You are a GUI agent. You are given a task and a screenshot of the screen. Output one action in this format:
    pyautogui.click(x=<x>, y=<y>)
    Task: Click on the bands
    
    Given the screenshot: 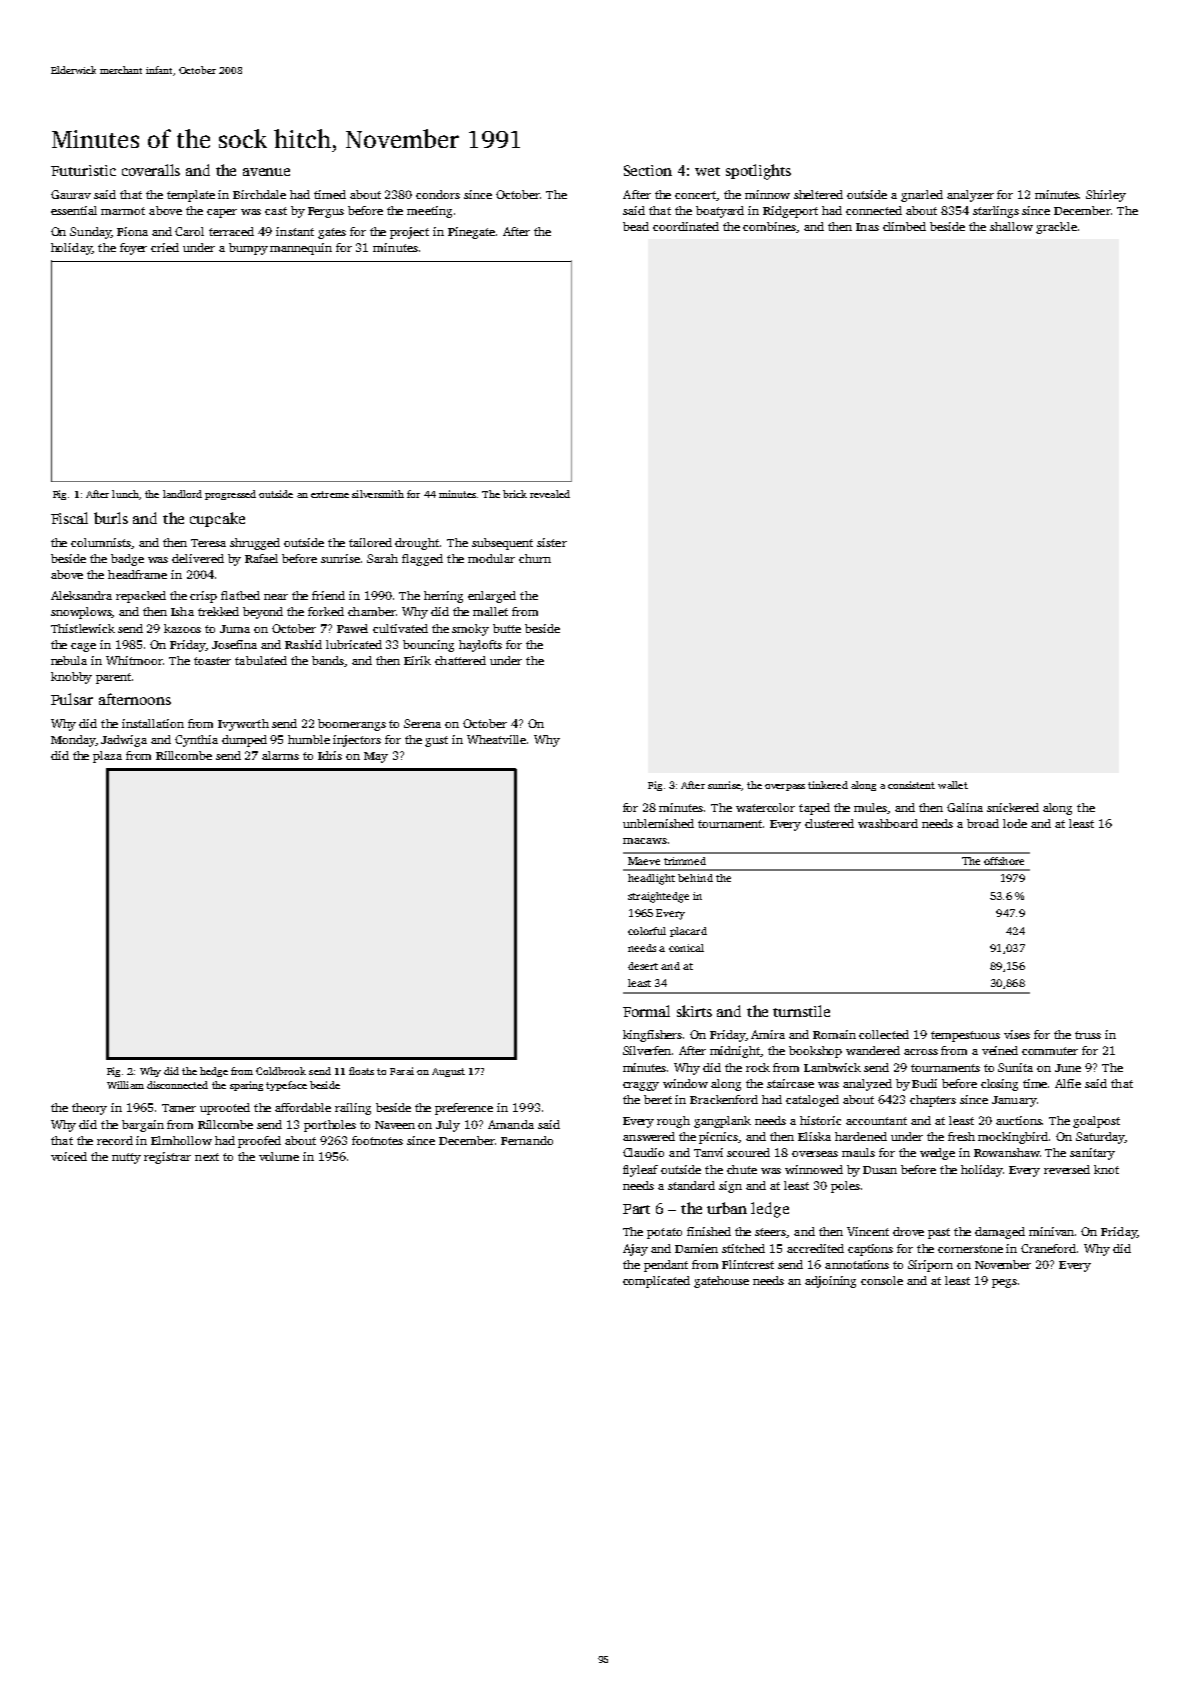 What is the action you would take?
    pyautogui.click(x=328, y=661)
